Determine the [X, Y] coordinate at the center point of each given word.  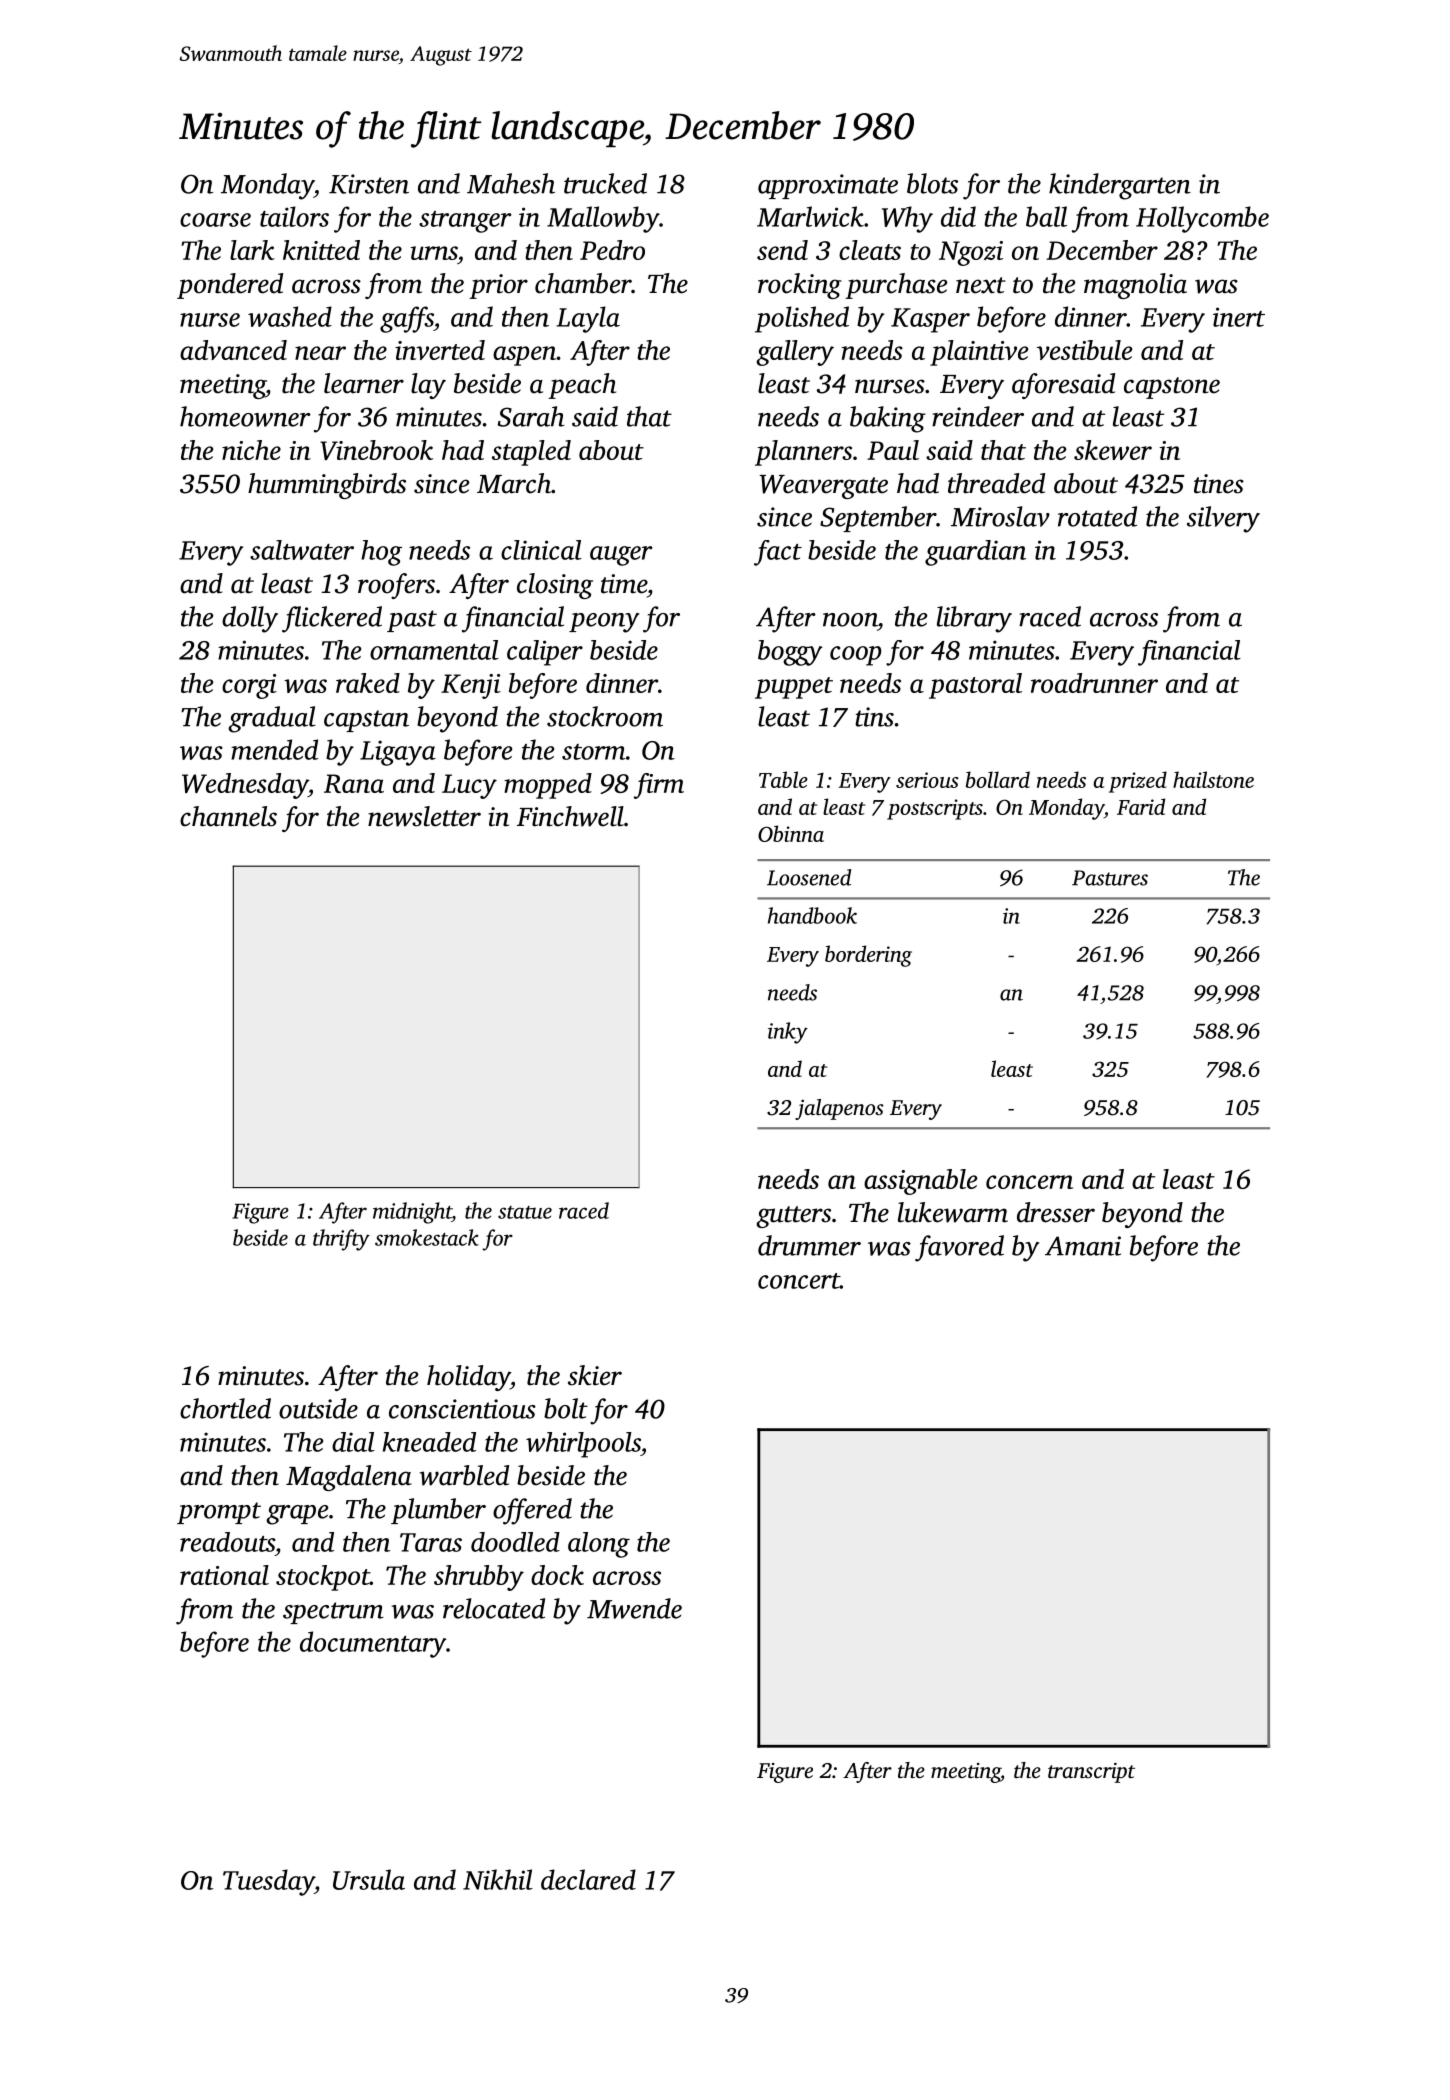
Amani [1083, 1246]
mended [274, 749]
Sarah [531, 416]
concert [799, 1281]
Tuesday [269, 1882]
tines [1219, 484]
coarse [215, 220]
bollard [997, 779]
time [624, 584]
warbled [464, 1475]
